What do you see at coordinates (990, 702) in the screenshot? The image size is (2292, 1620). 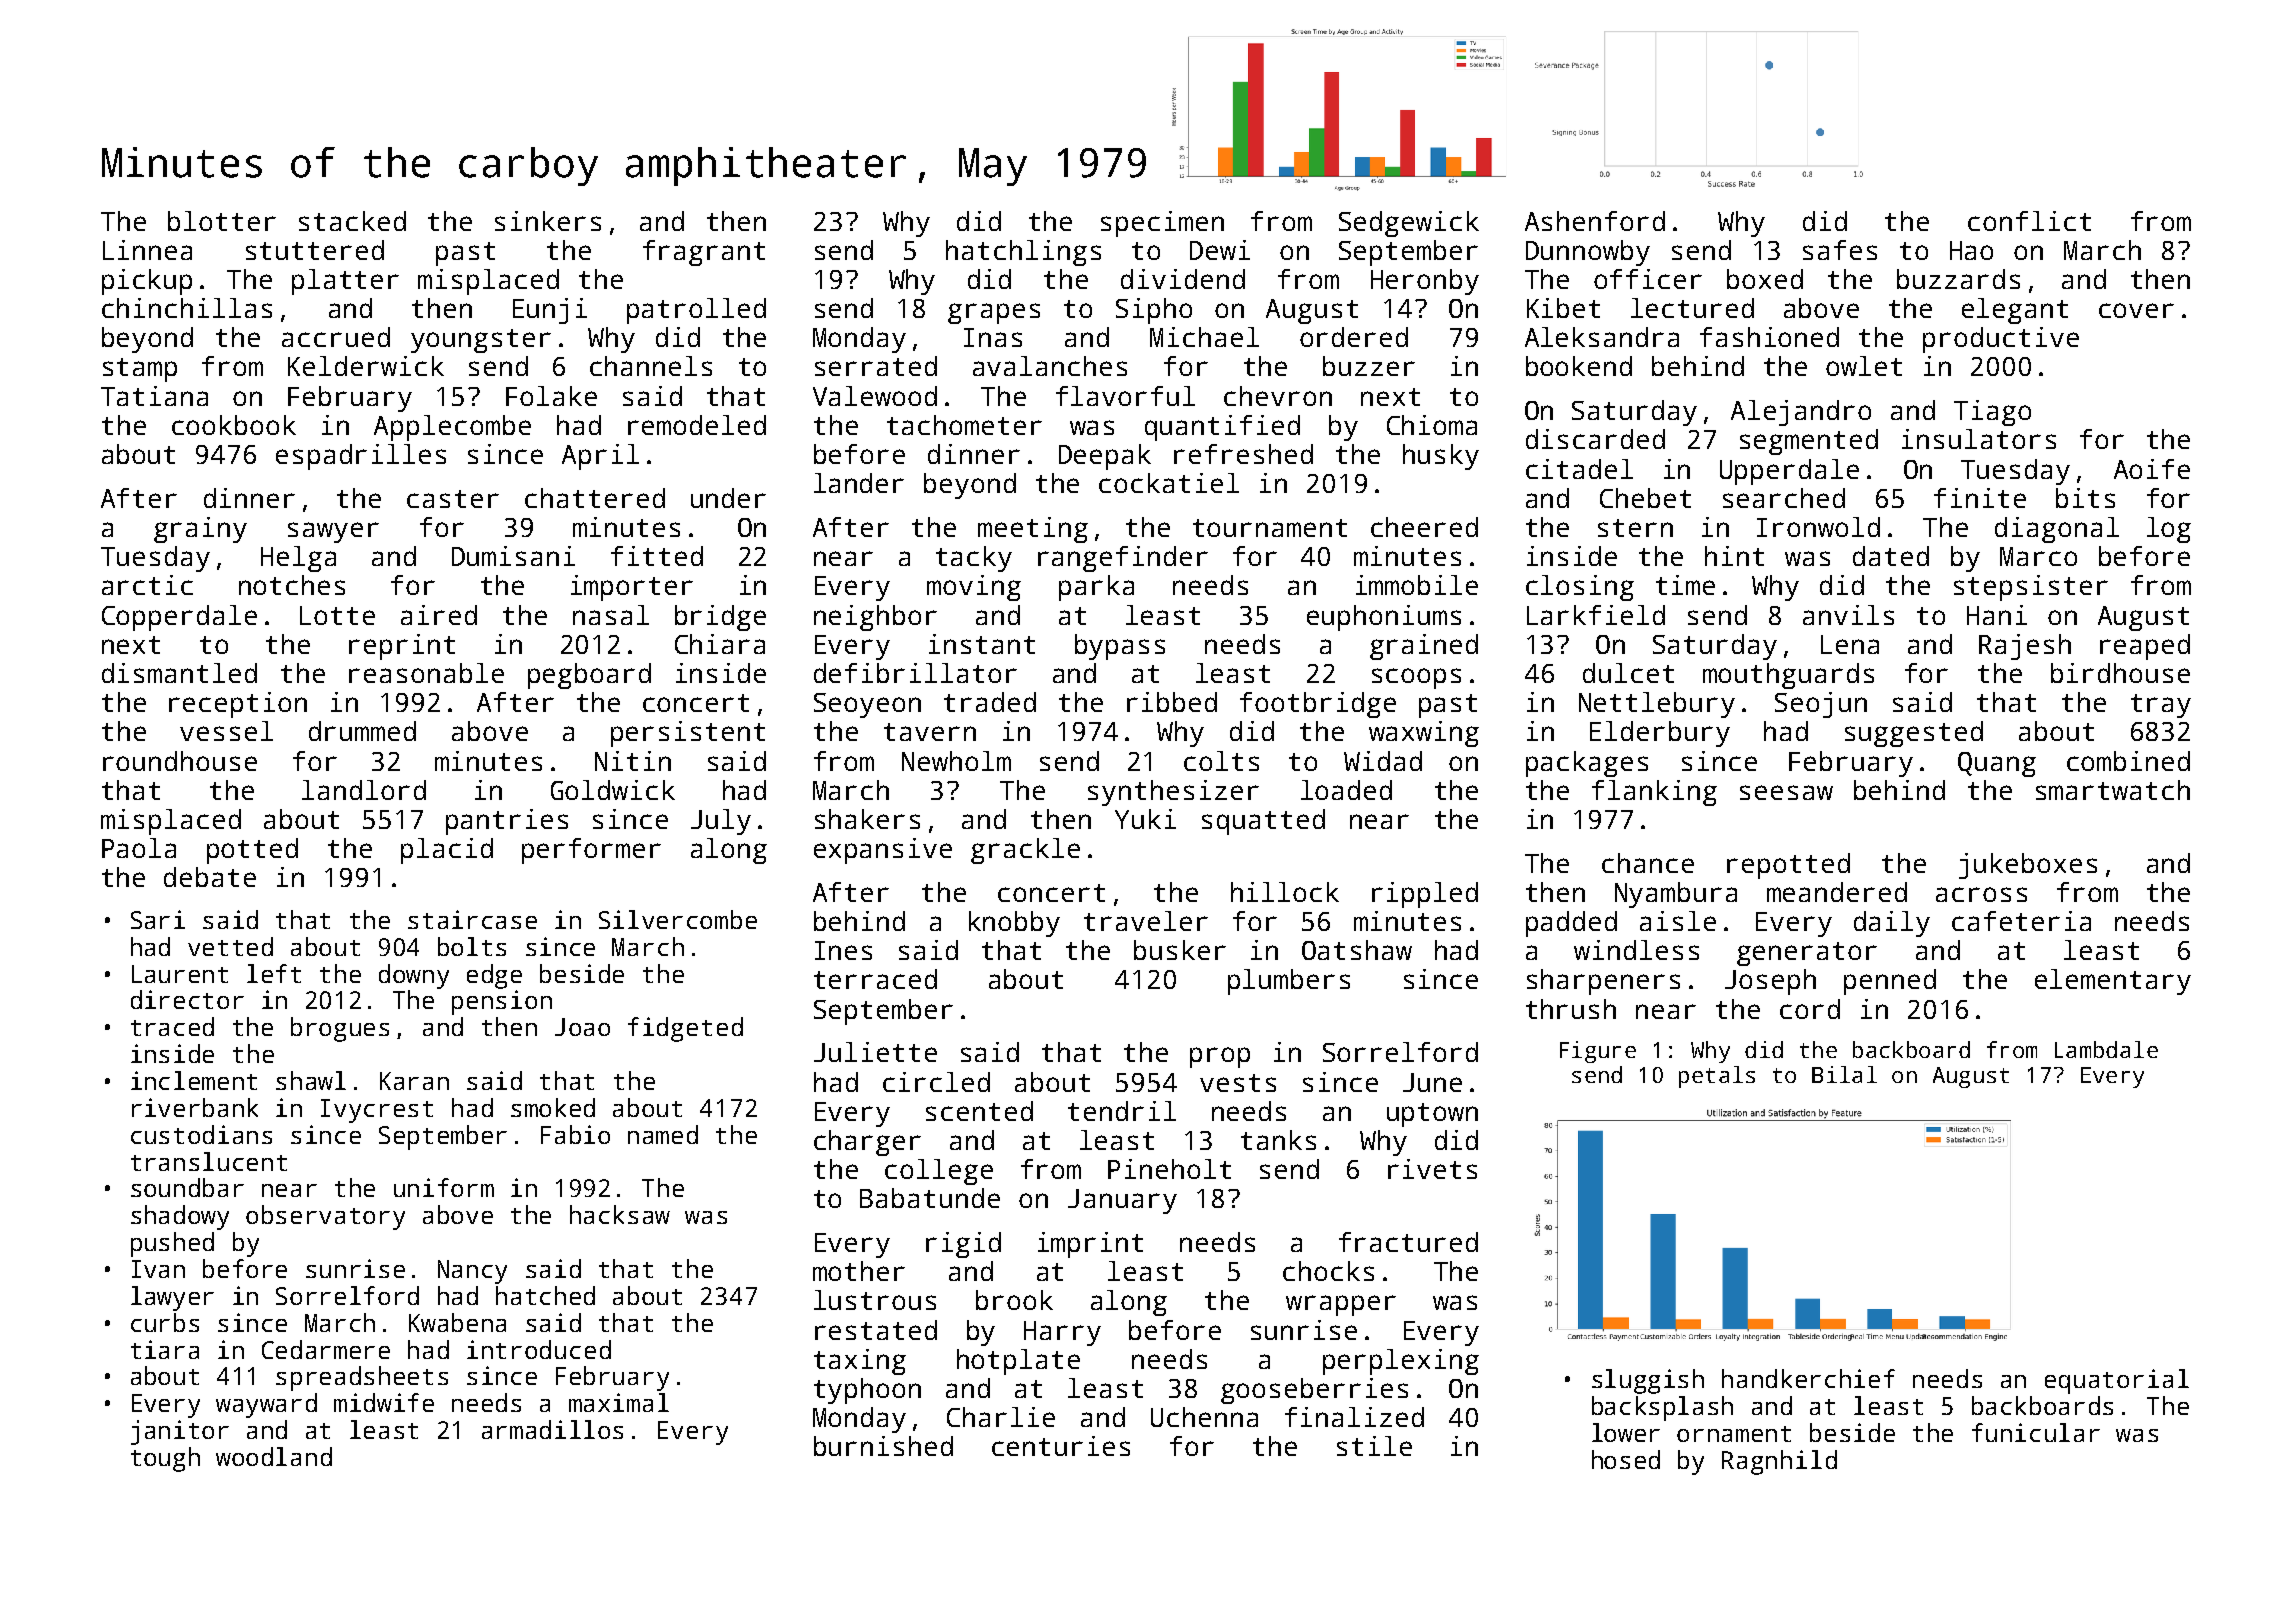 I see `traded` at bounding box center [990, 702].
